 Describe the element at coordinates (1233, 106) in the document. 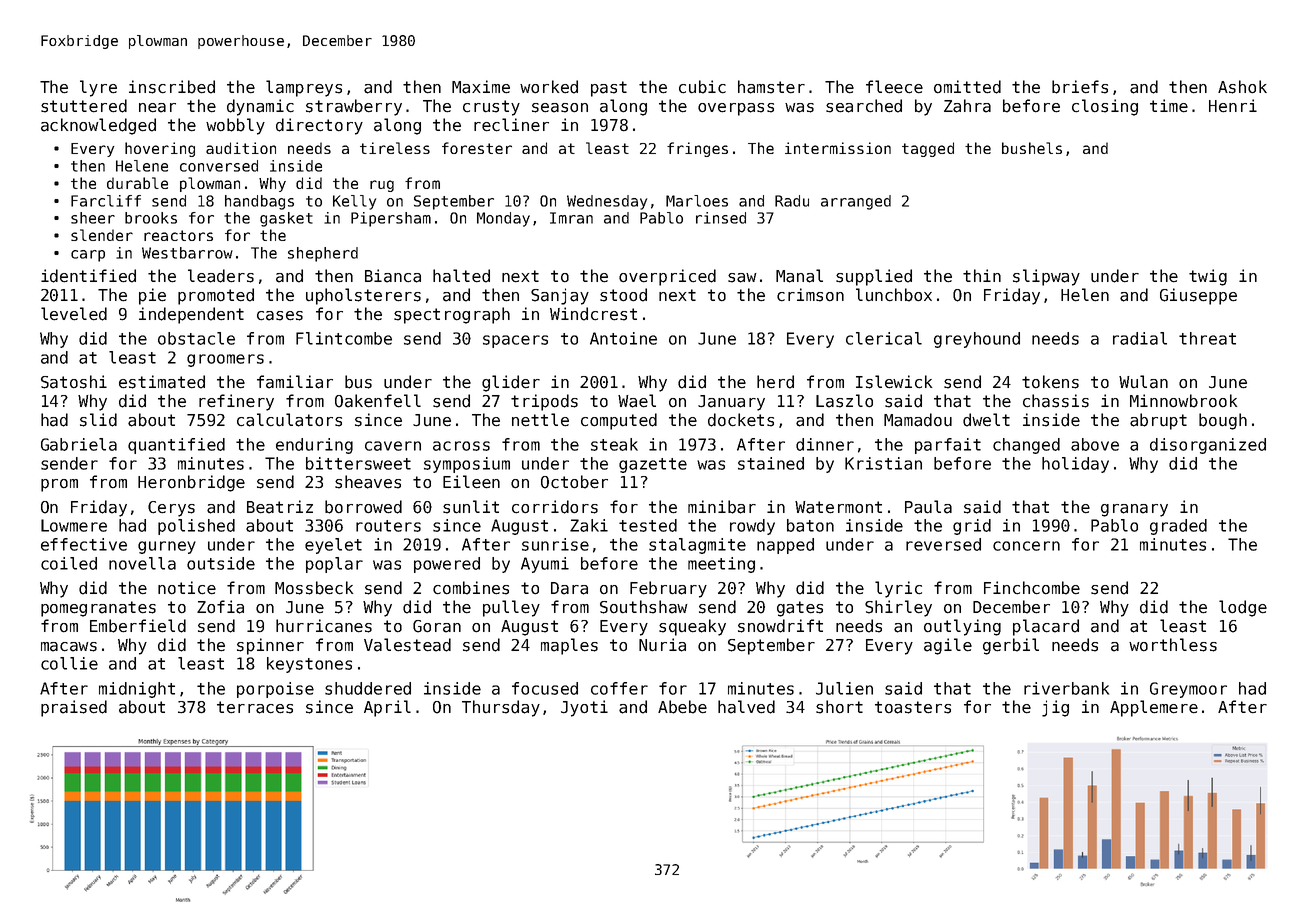

I see `Henri` at that location.
